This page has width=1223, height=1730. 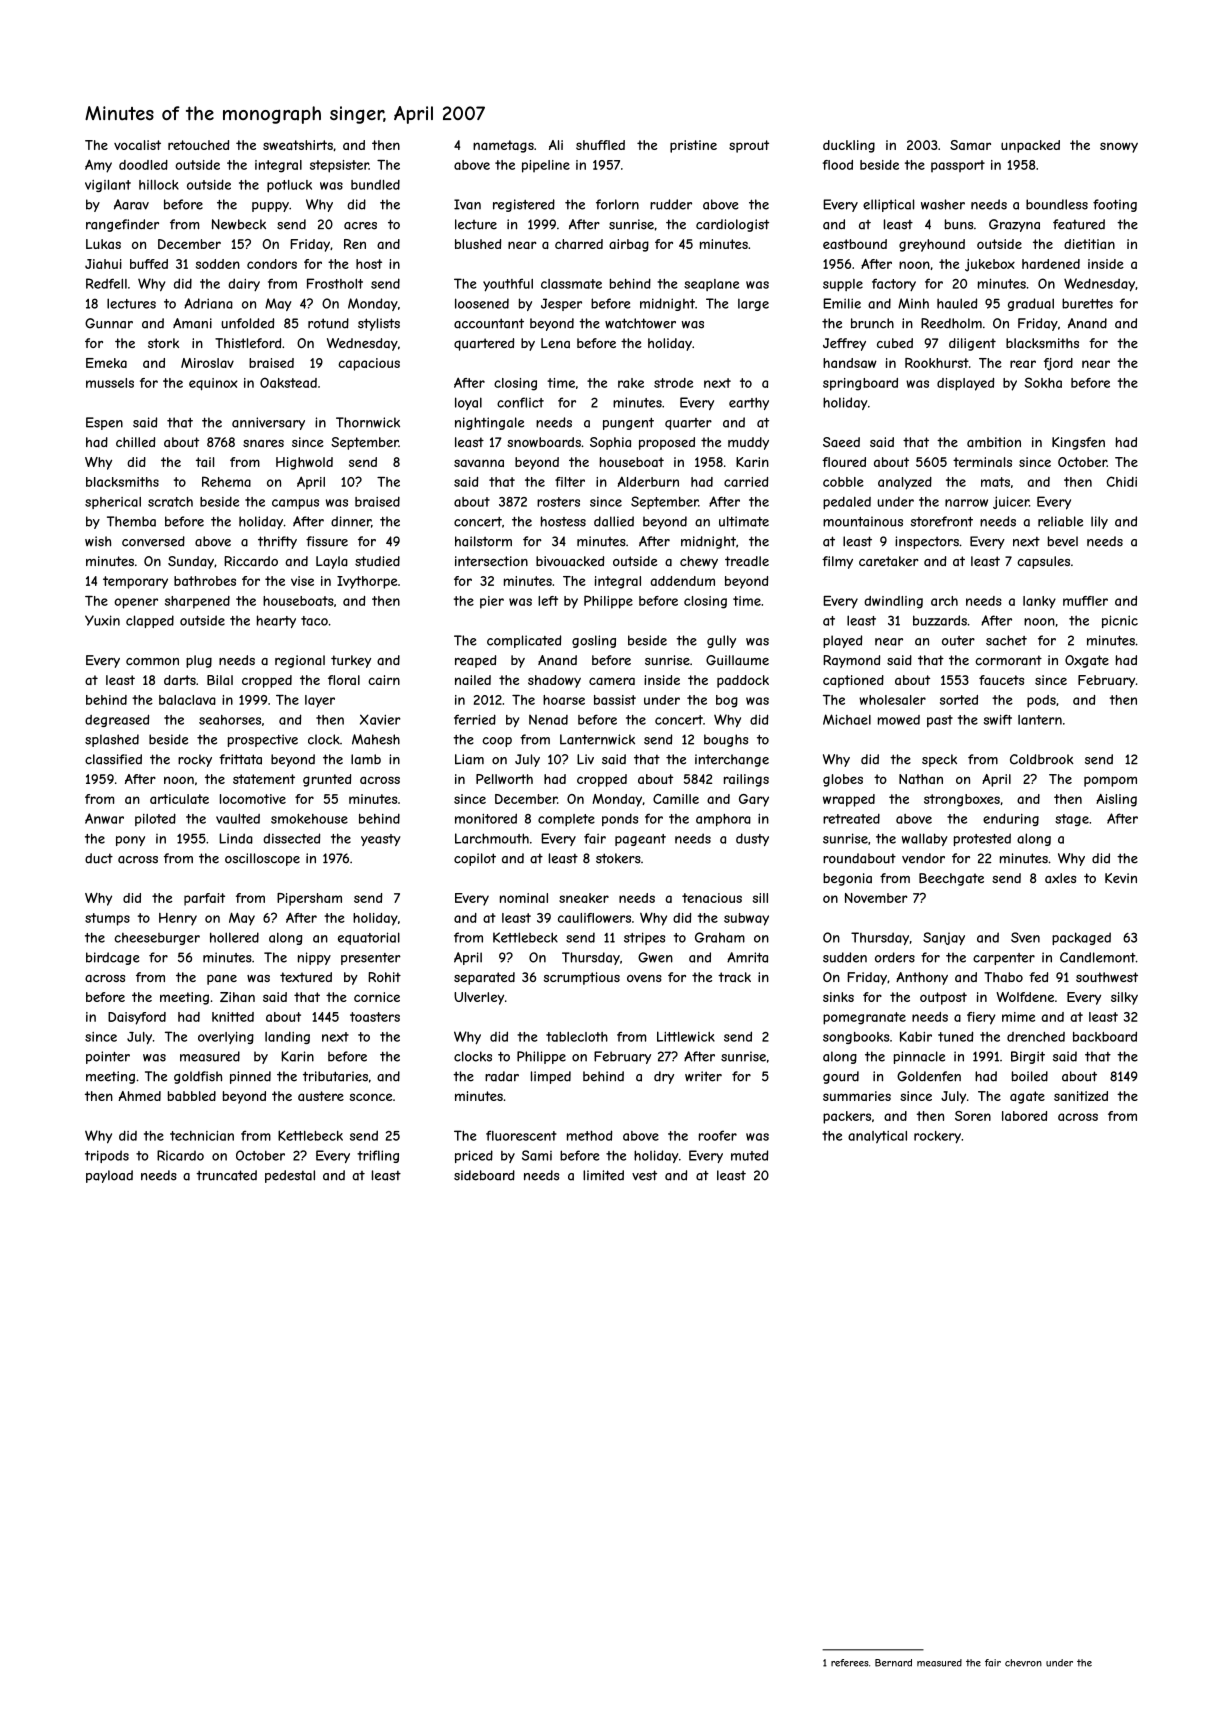 What do you see at coordinates (369, 364) in the page?
I see `capacious` at bounding box center [369, 364].
